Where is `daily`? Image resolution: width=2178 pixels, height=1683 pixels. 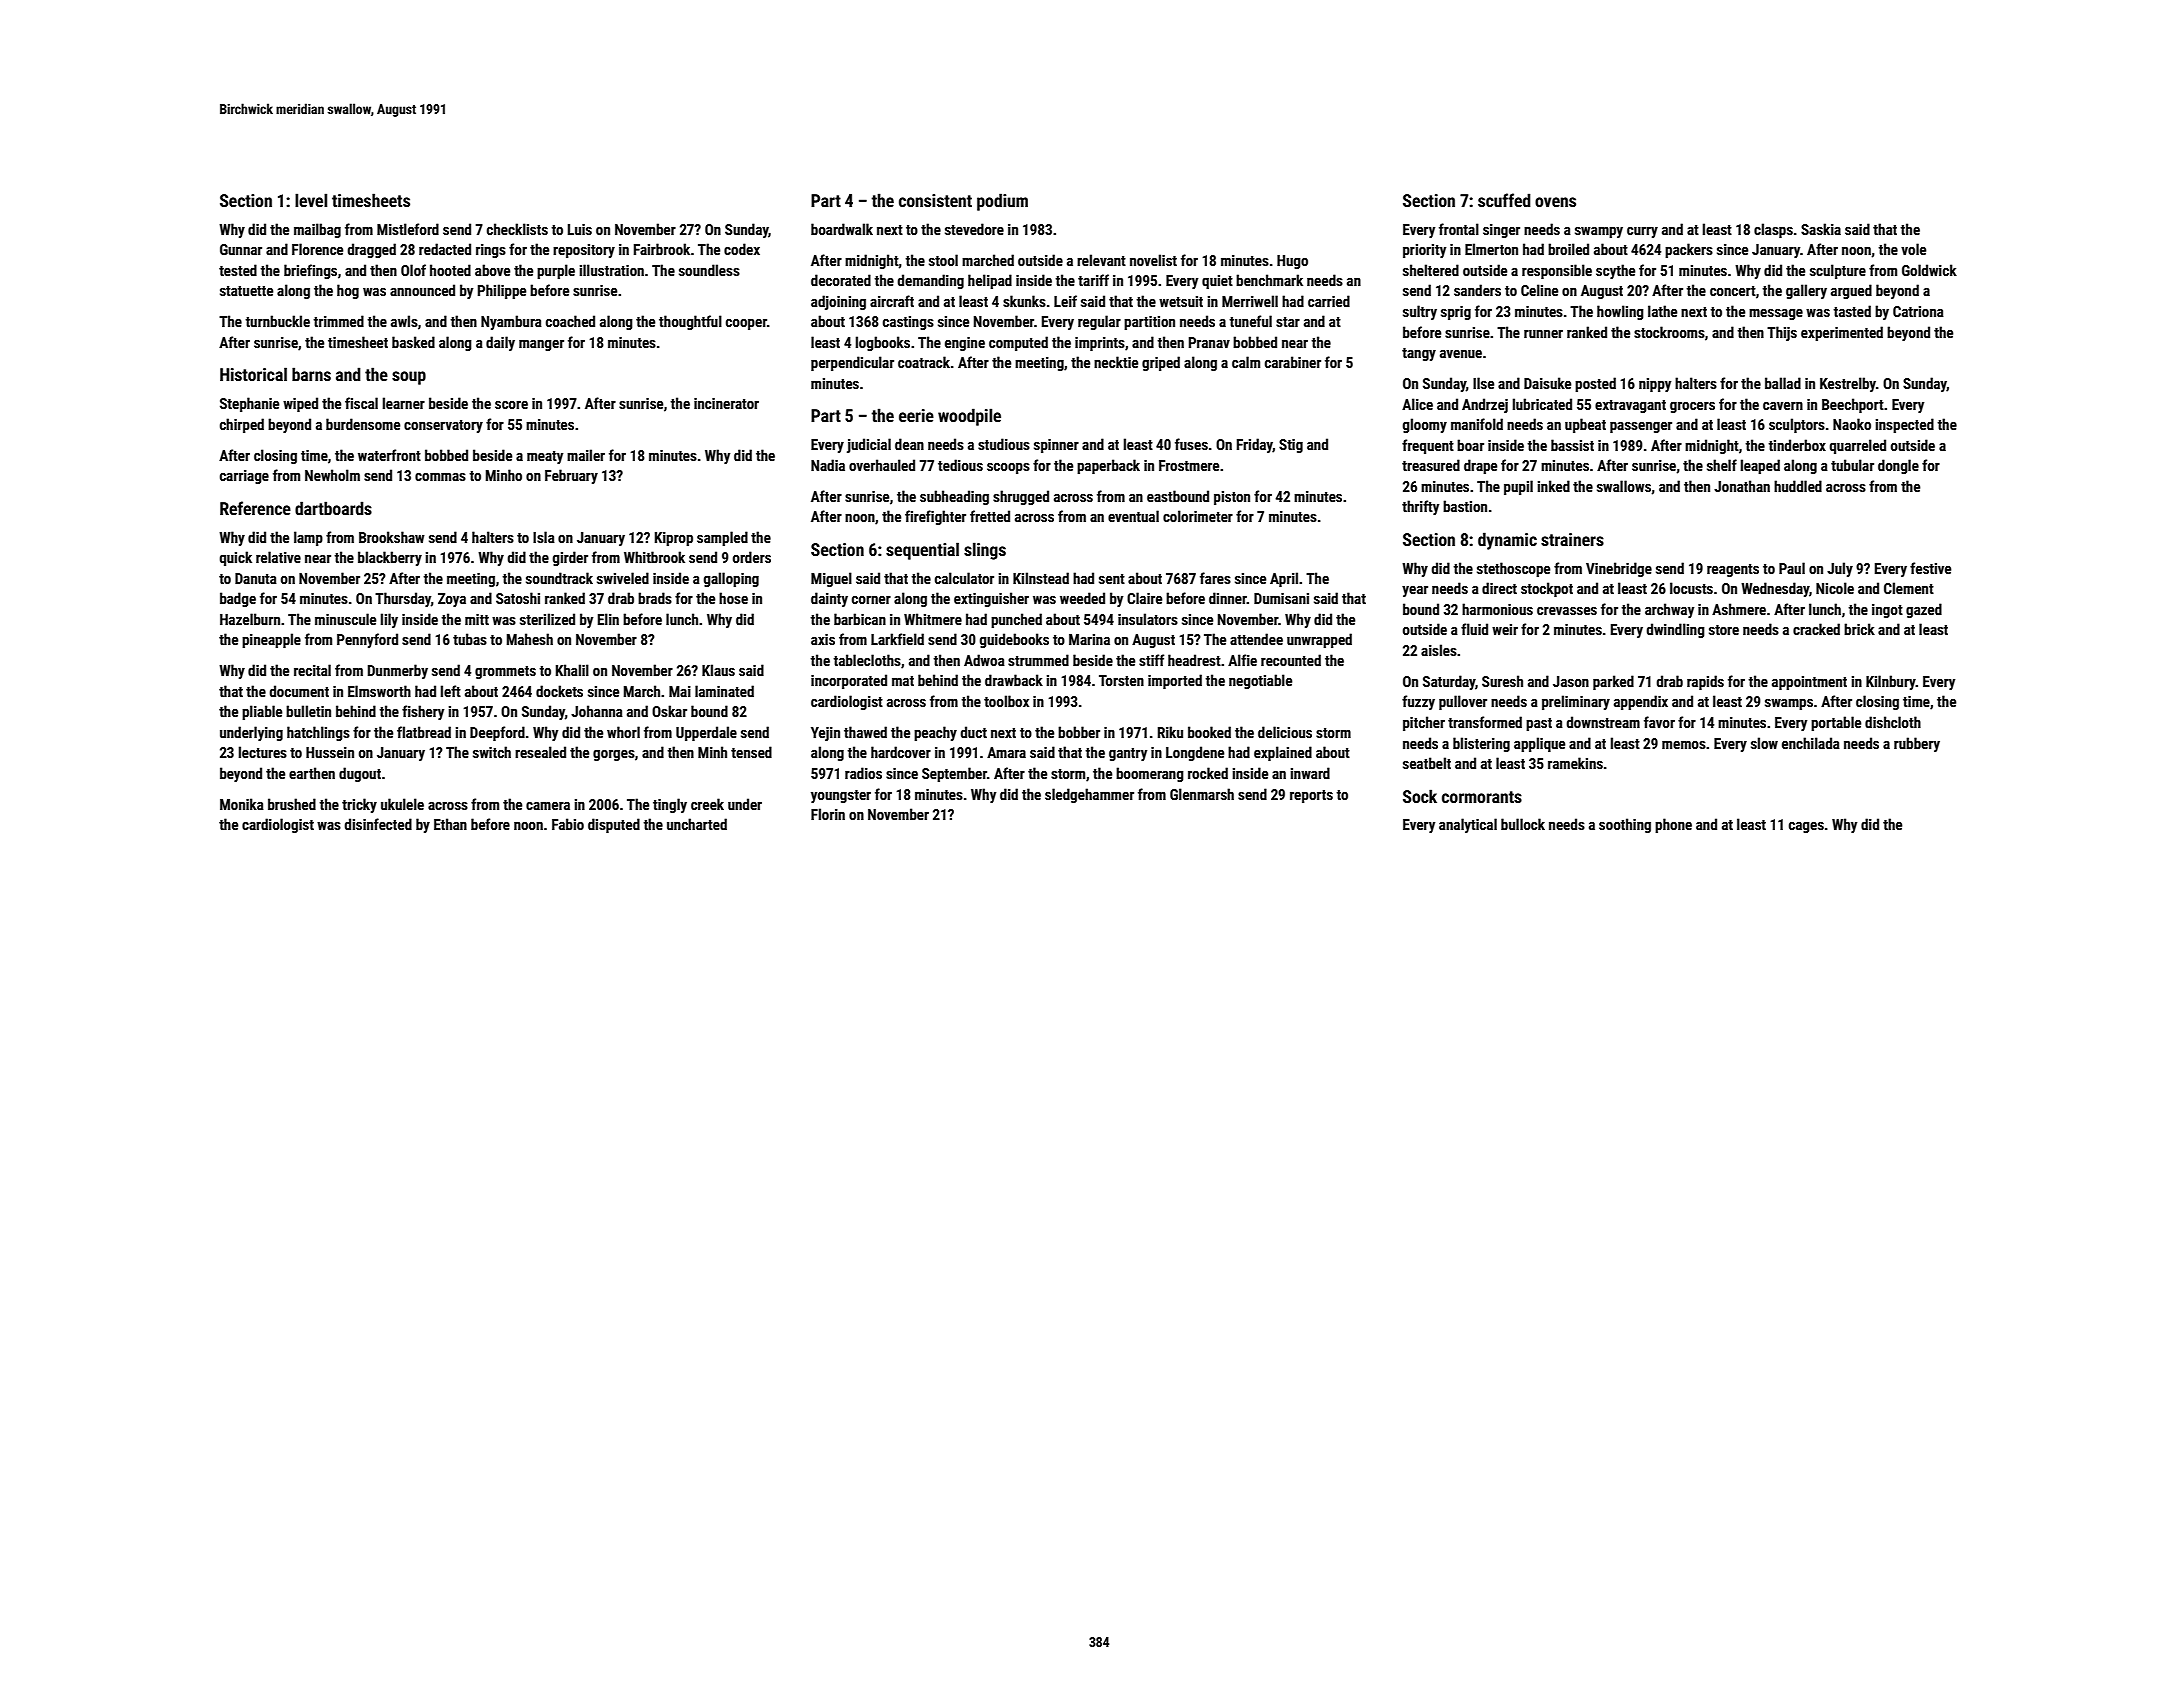
daily is located at coordinates (500, 343).
